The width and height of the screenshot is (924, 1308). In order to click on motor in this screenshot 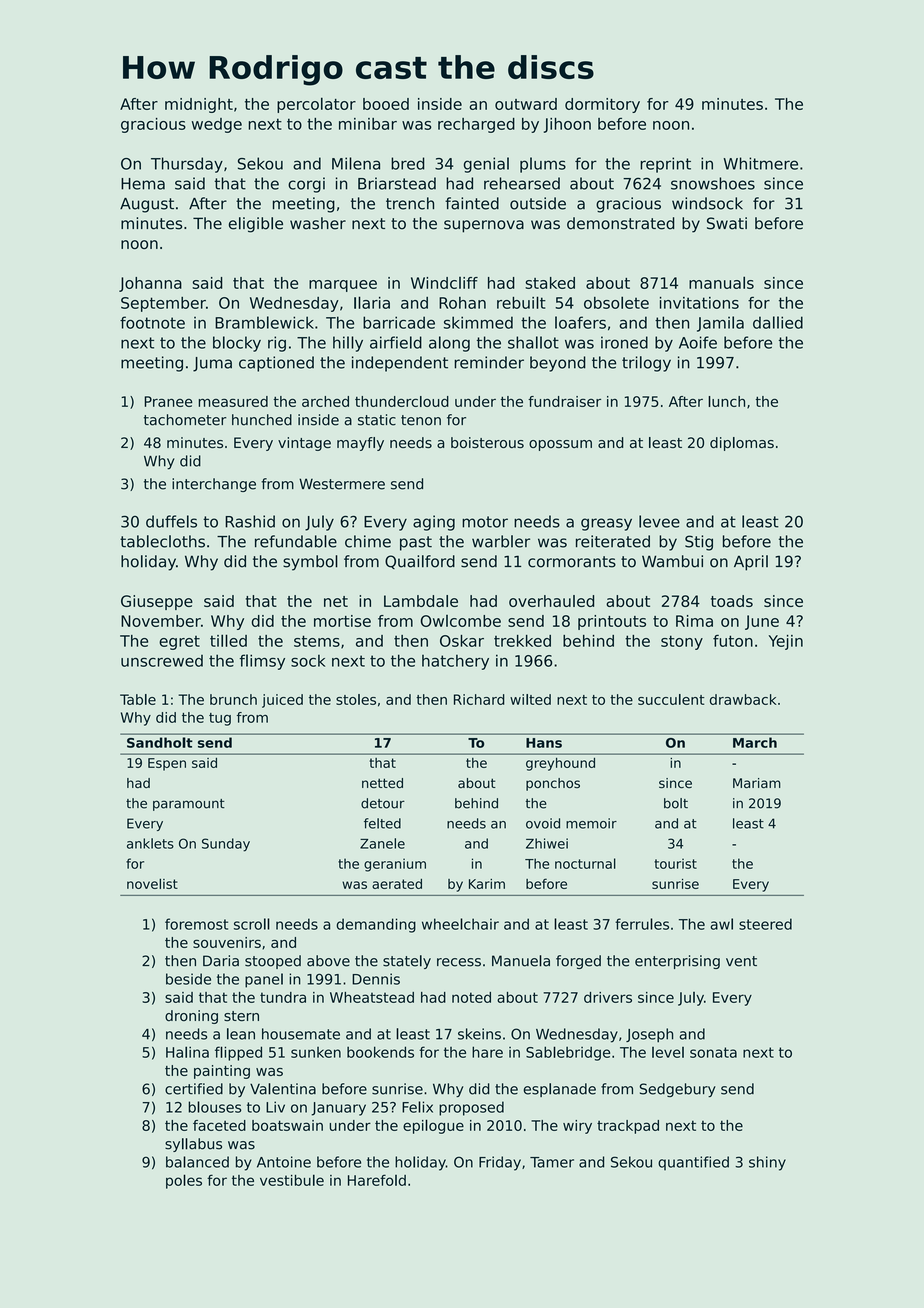, I will do `click(485, 522)`.
